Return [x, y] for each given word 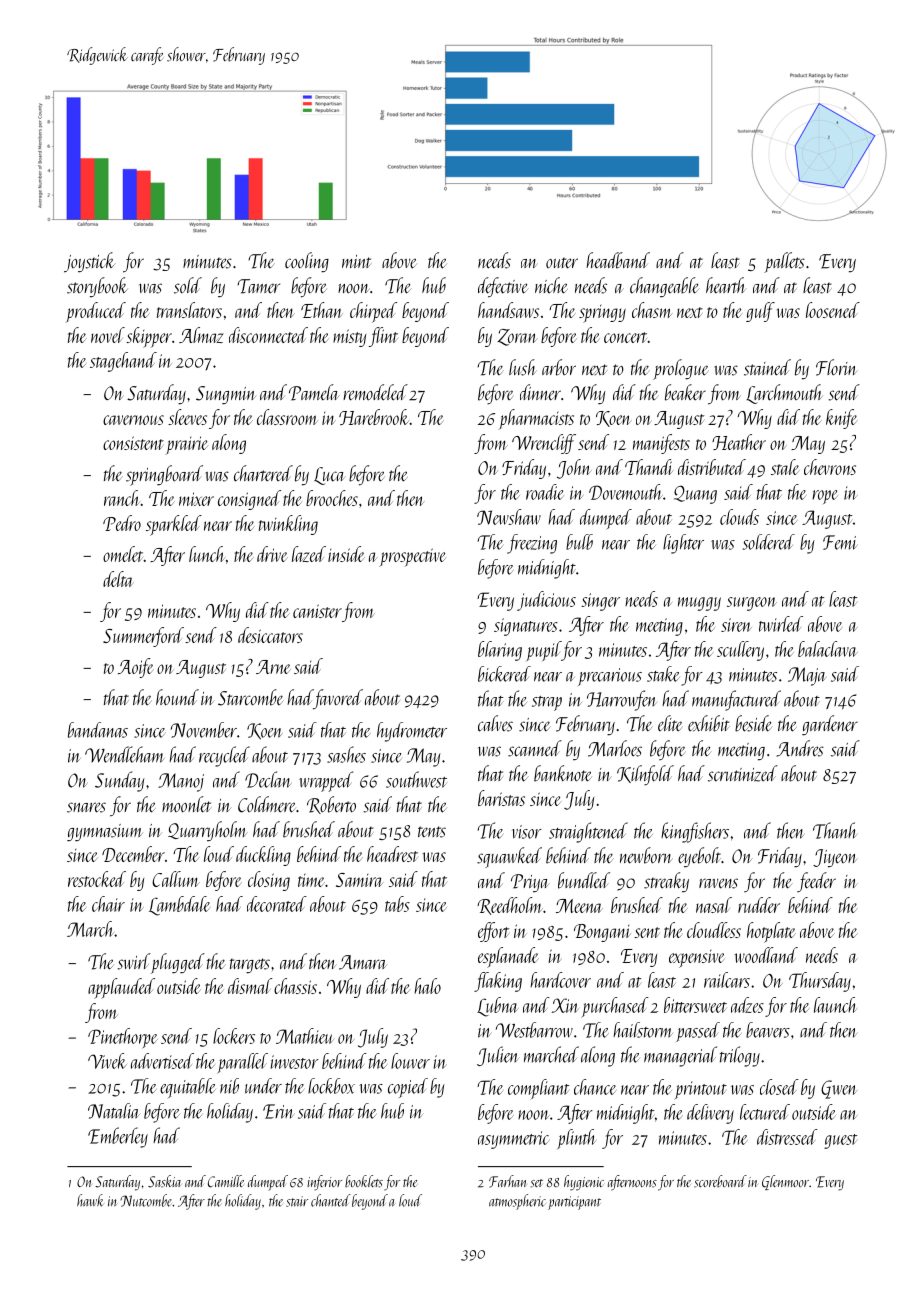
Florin [837, 367]
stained [767, 367]
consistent [133, 443]
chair [108, 904]
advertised [162, 1061]
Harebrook [374, 417]
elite [670, 723]
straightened [588, 832]
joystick [90, 262]
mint [356, 261]
